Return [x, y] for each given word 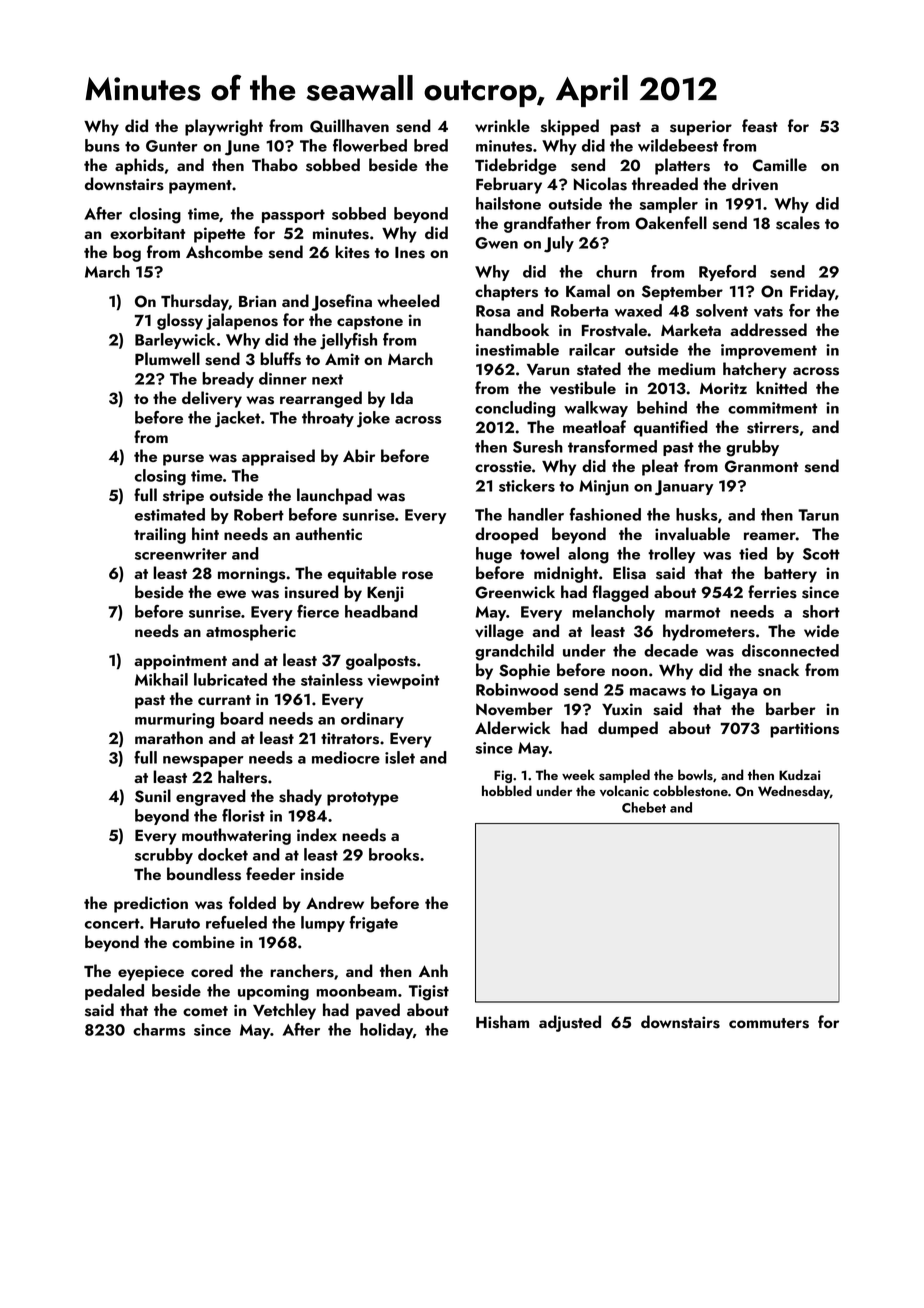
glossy [180, 321]
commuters [769, 1023]
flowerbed [370, 145]
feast [760, 126]
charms [159, 1029]
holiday [386, 1031]
